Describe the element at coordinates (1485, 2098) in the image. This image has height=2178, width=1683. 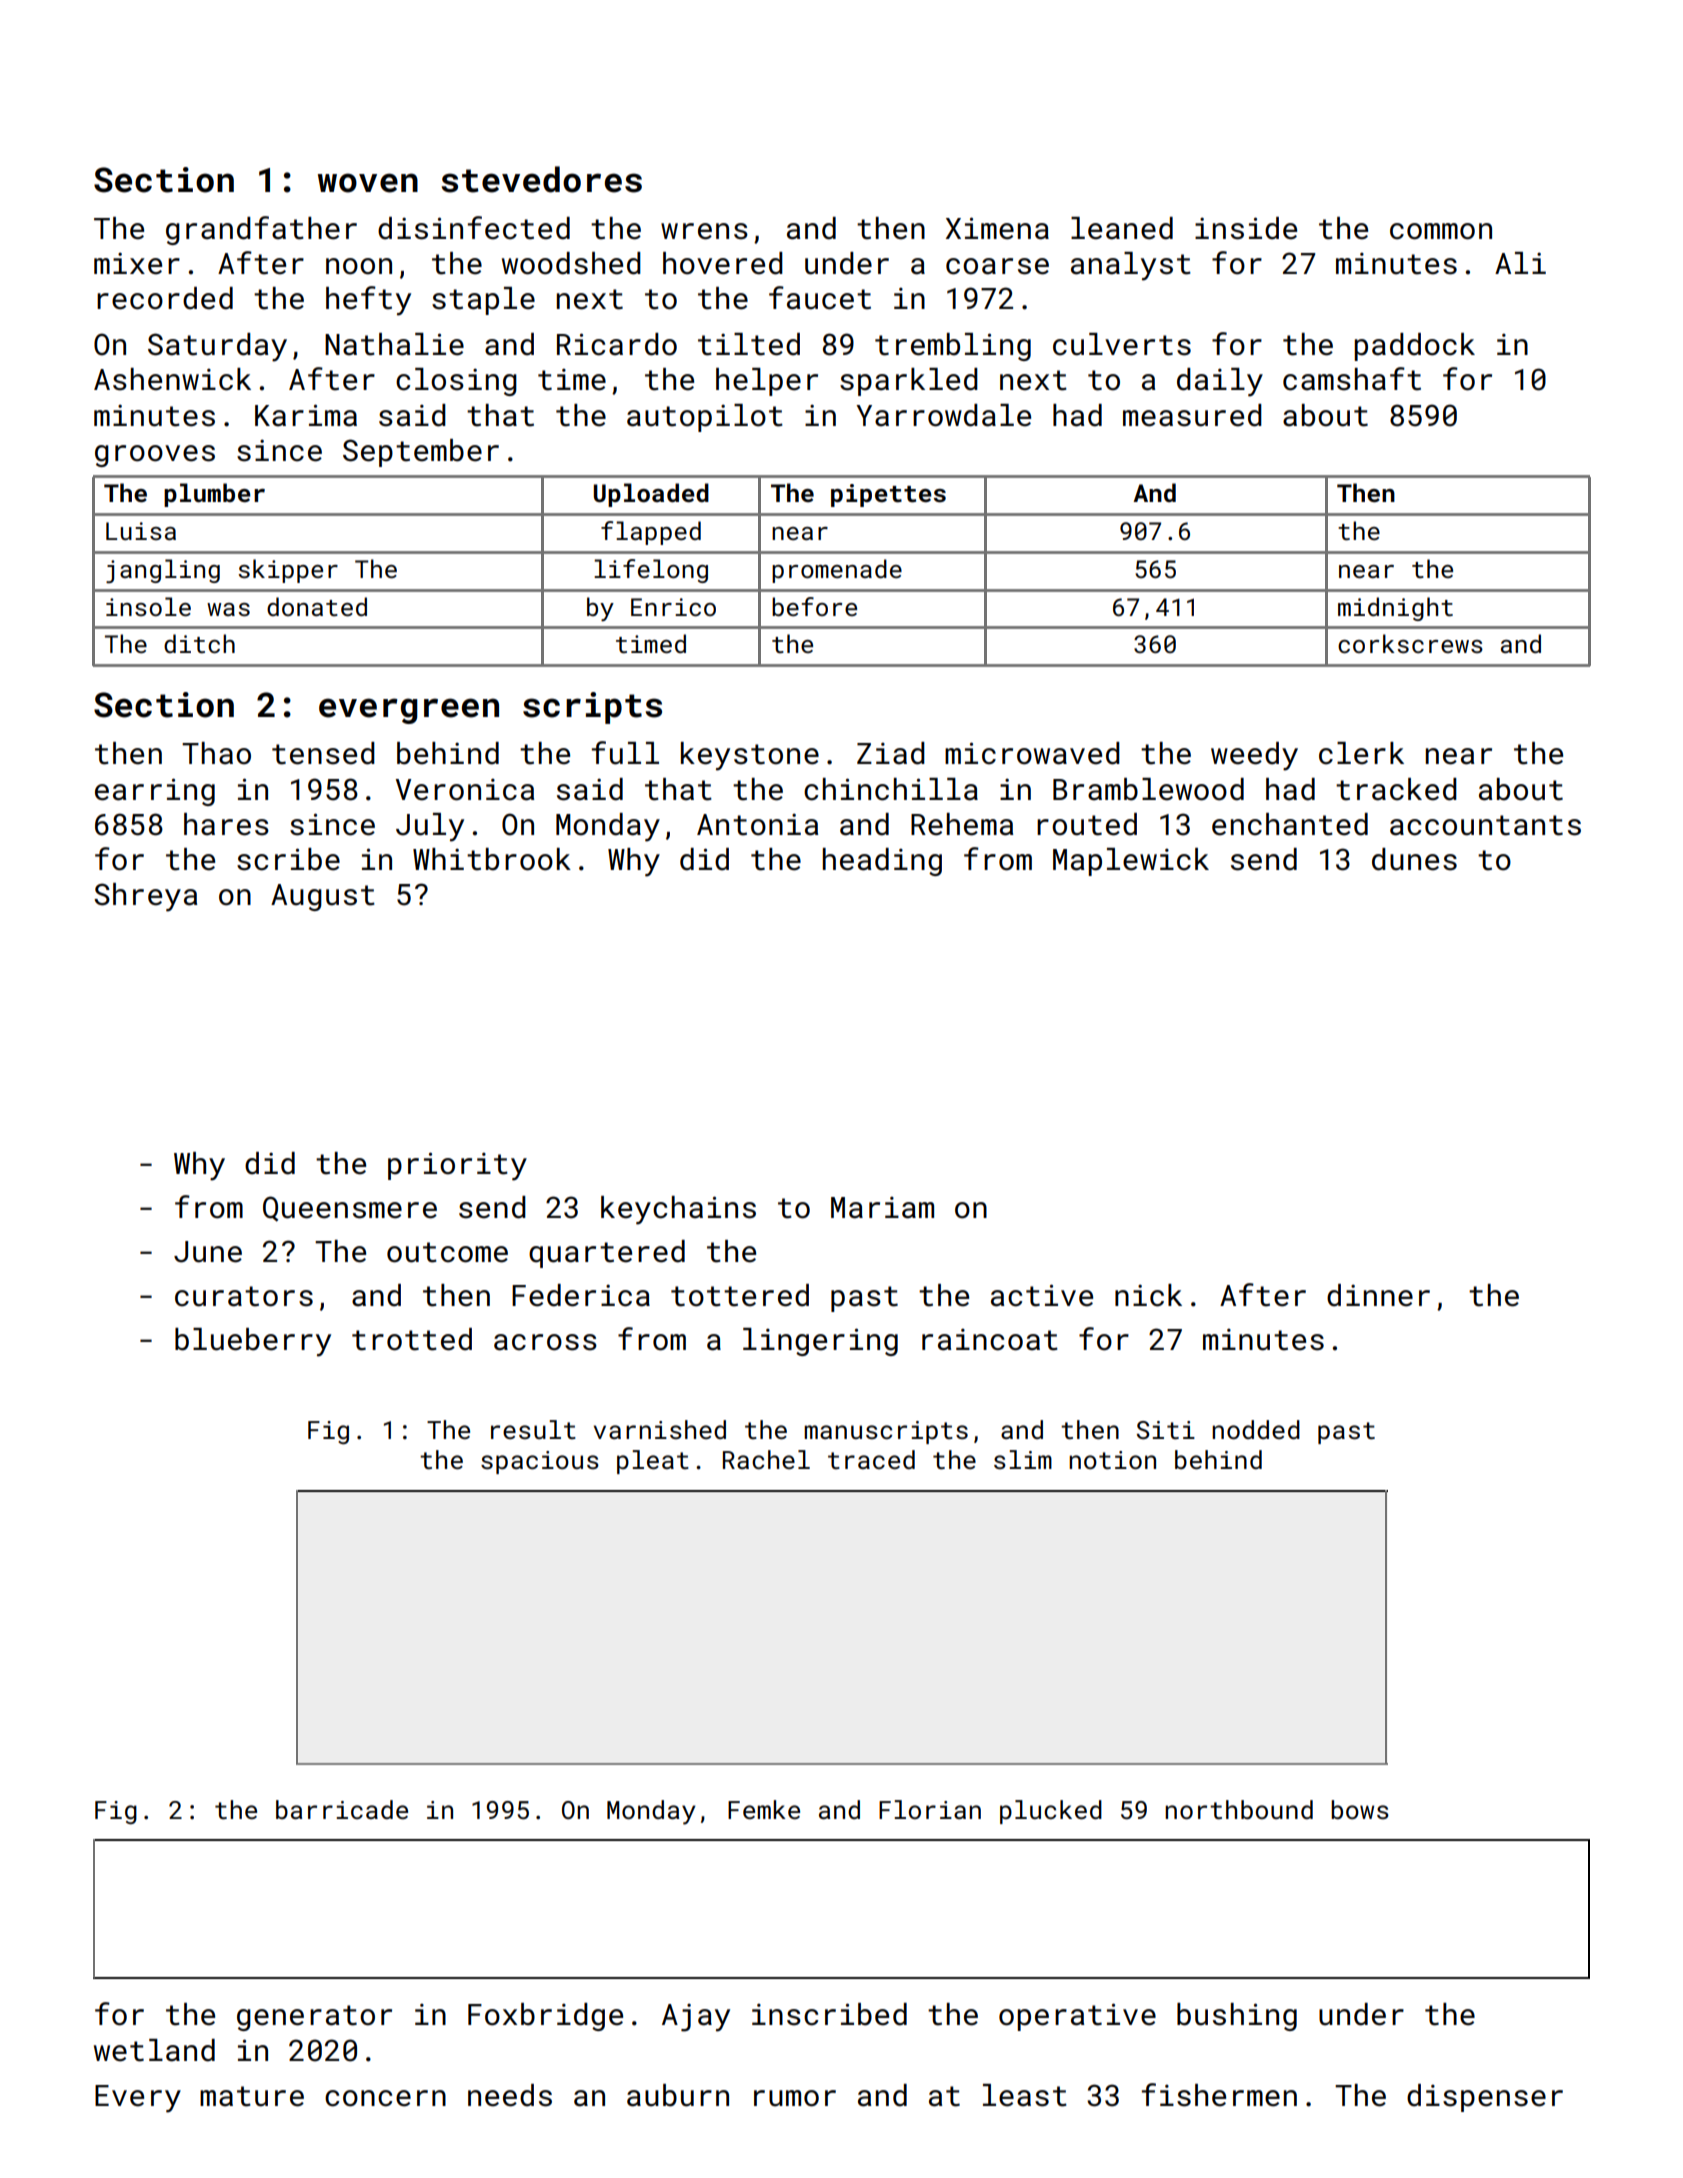
I see `dispenser` at that location.
